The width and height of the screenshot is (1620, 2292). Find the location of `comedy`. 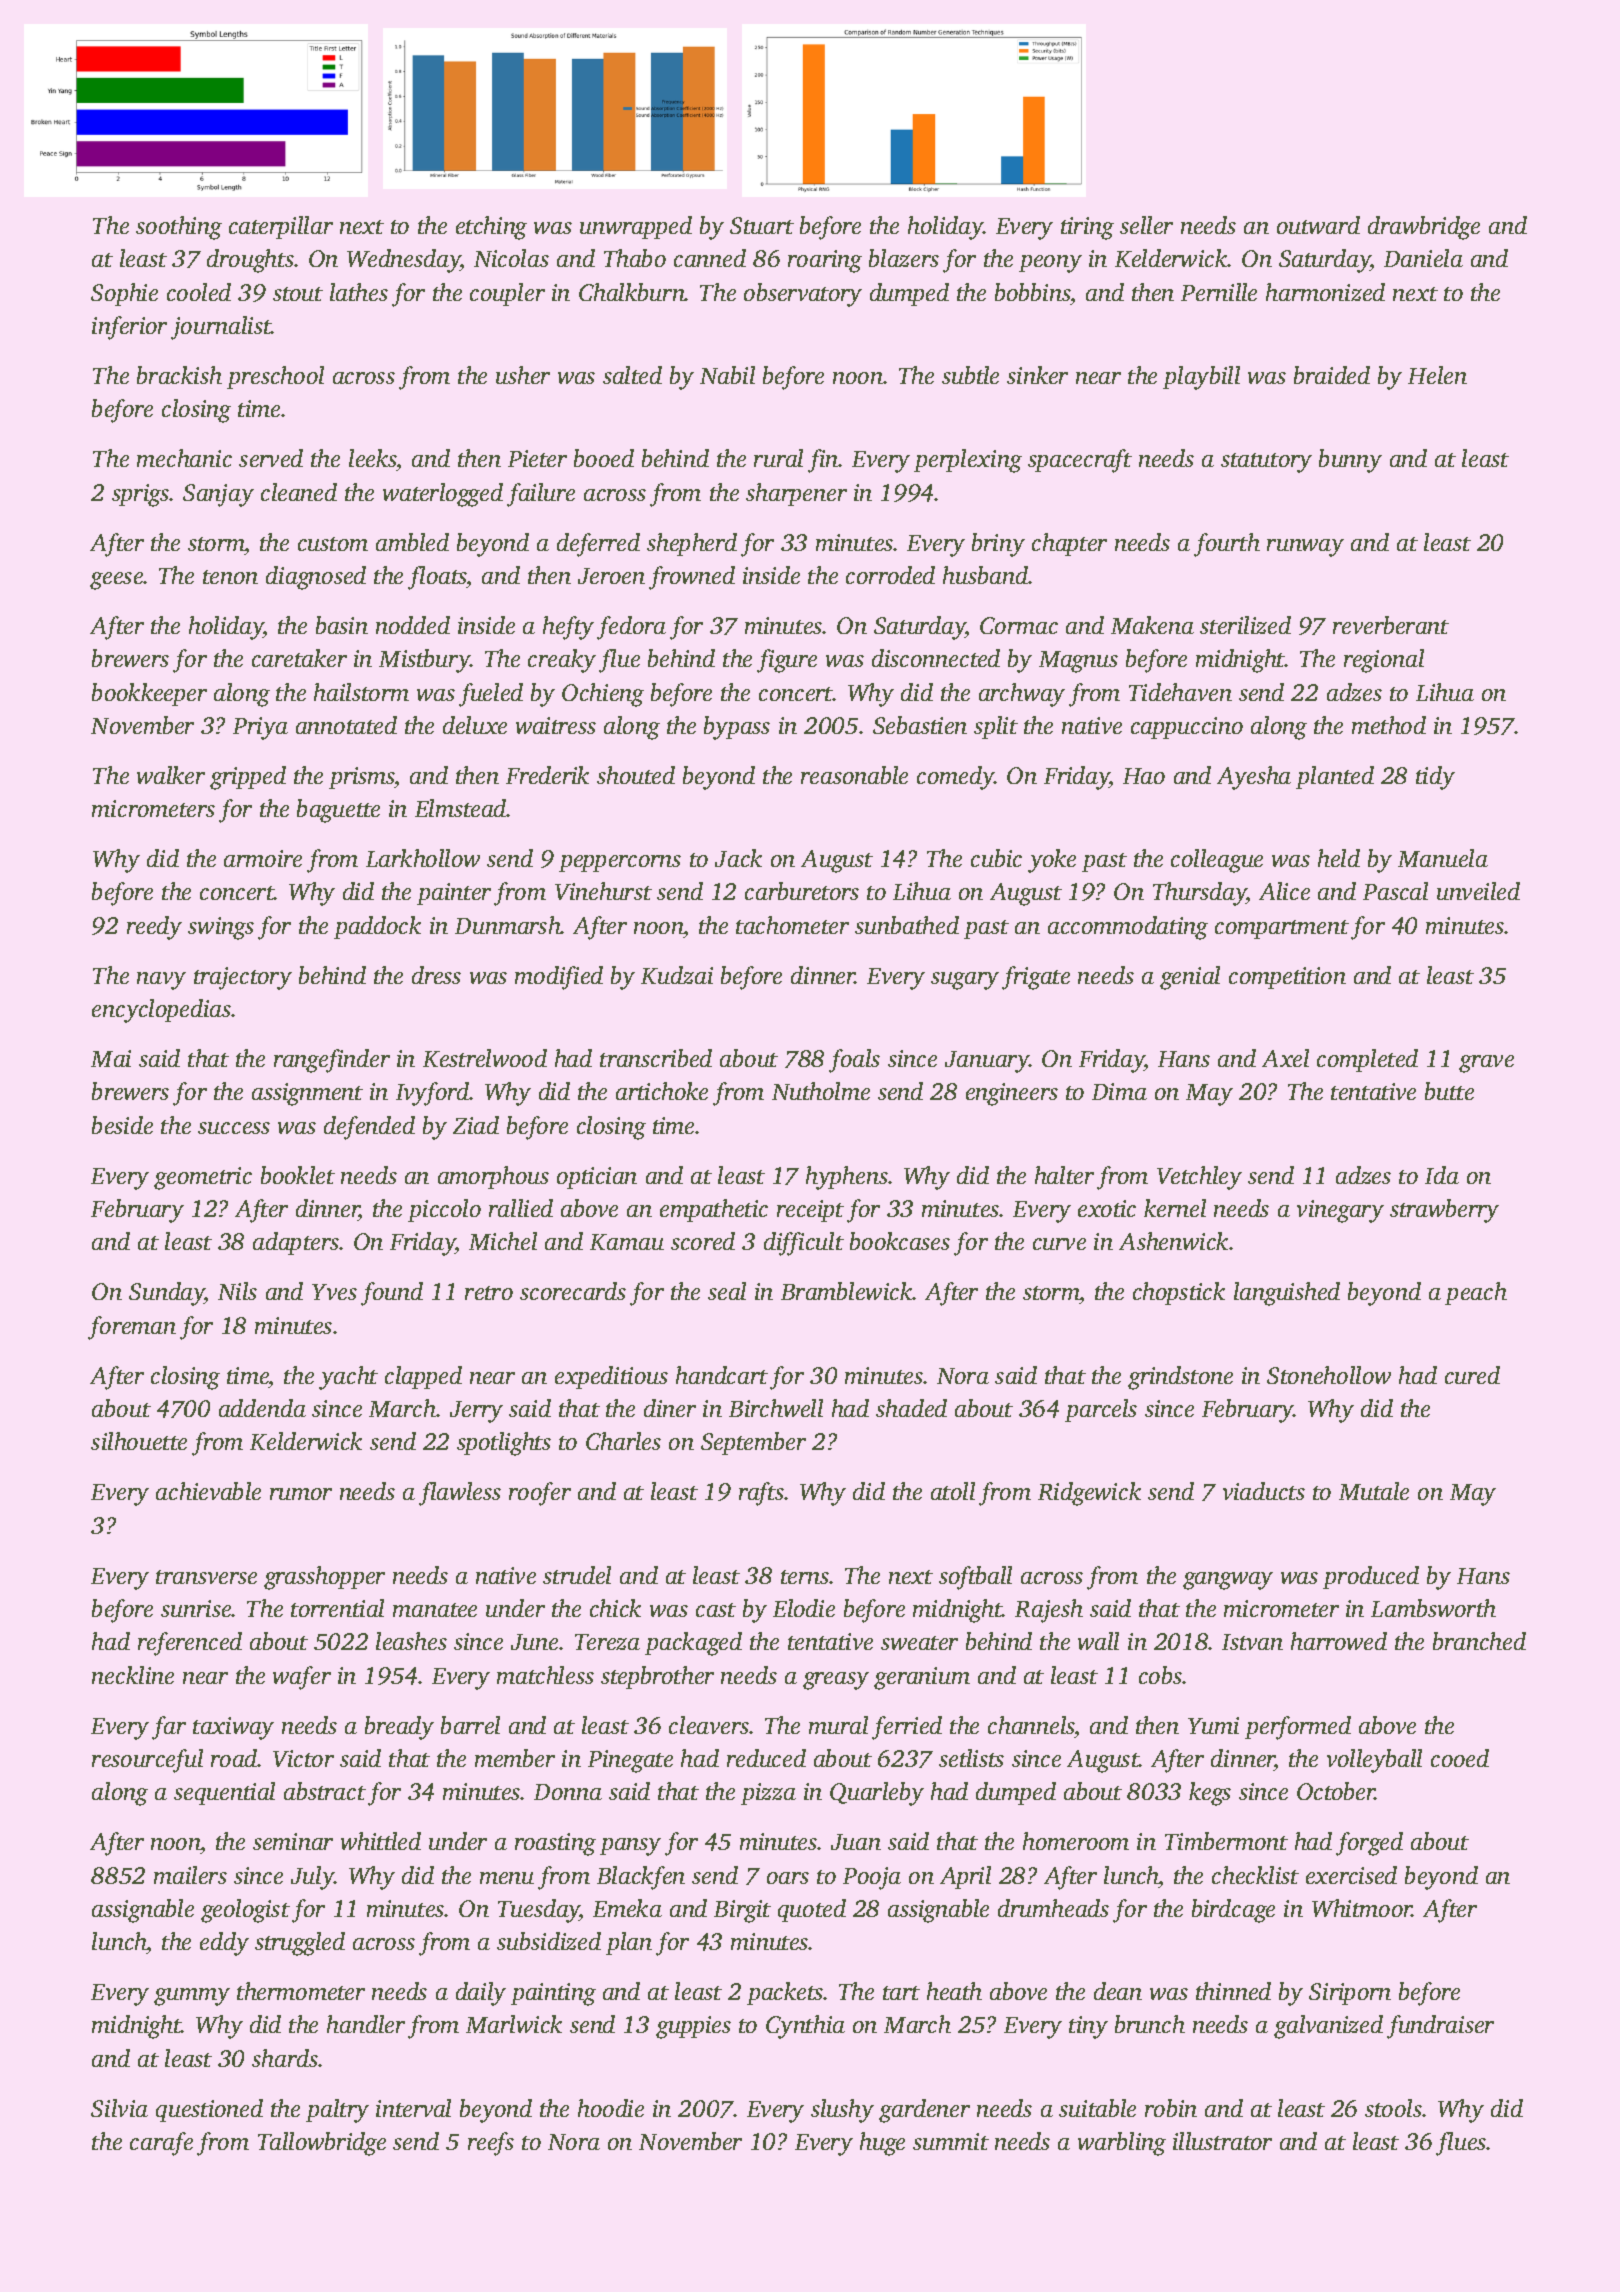

comedy is located at coordinates (955, 778).
